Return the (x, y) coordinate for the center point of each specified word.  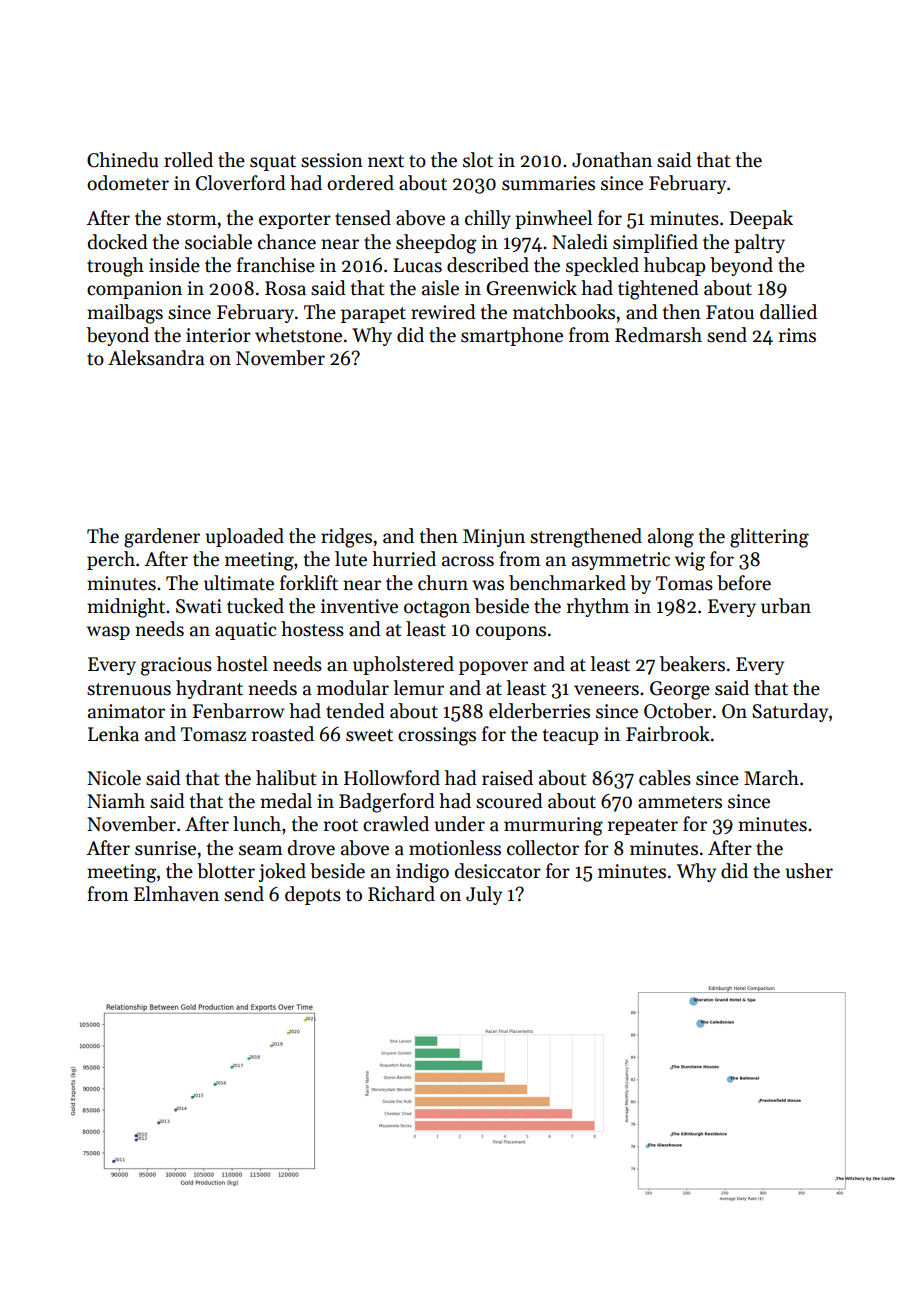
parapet (373, 315)
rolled (188, 160)
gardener (162, 538)
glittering (769, 538)
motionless (455, 848)
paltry (759, 243)
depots (313, 895)
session (332, 160)
